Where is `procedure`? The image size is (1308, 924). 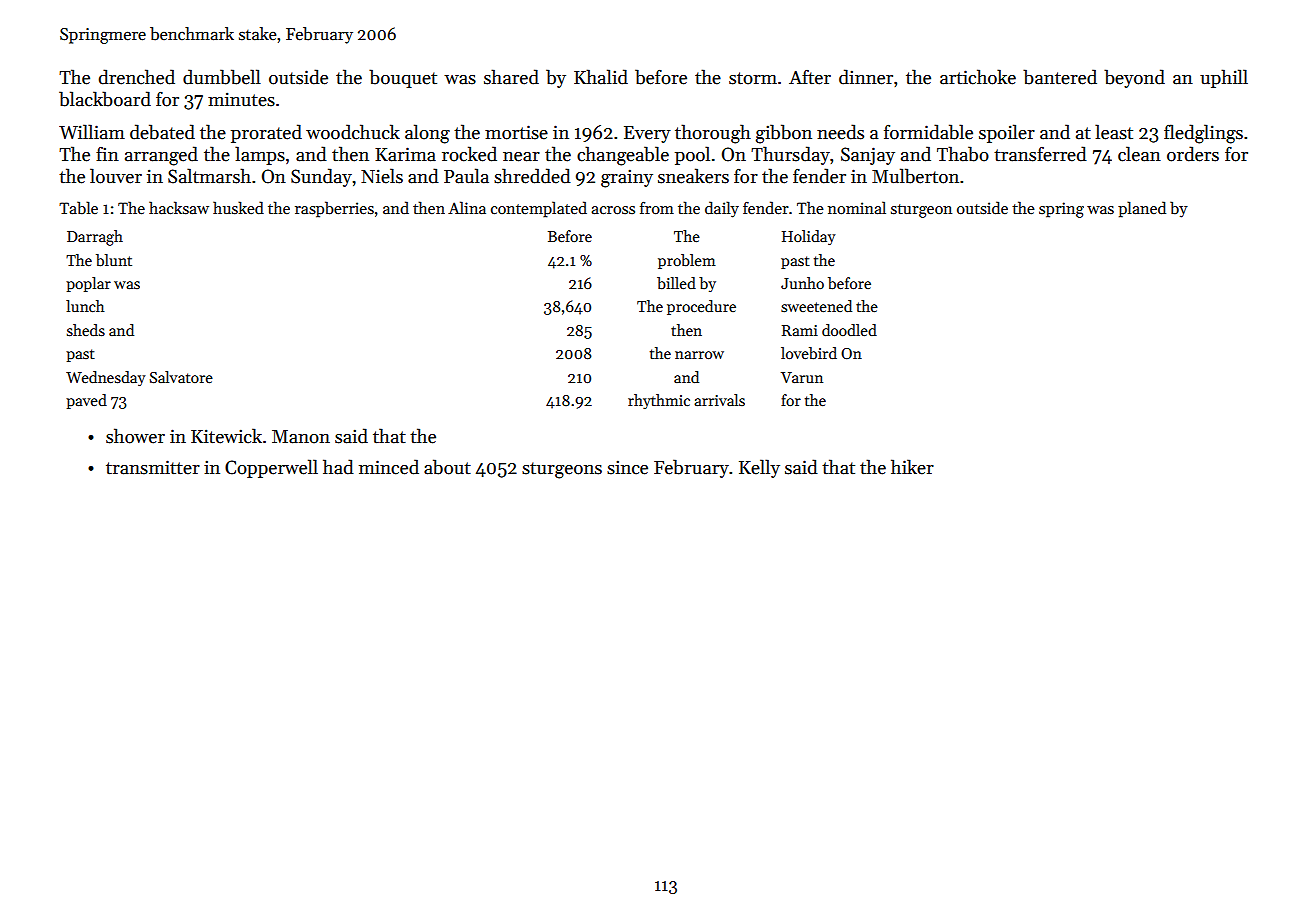 procedure is located at coordinates (701, 307).
